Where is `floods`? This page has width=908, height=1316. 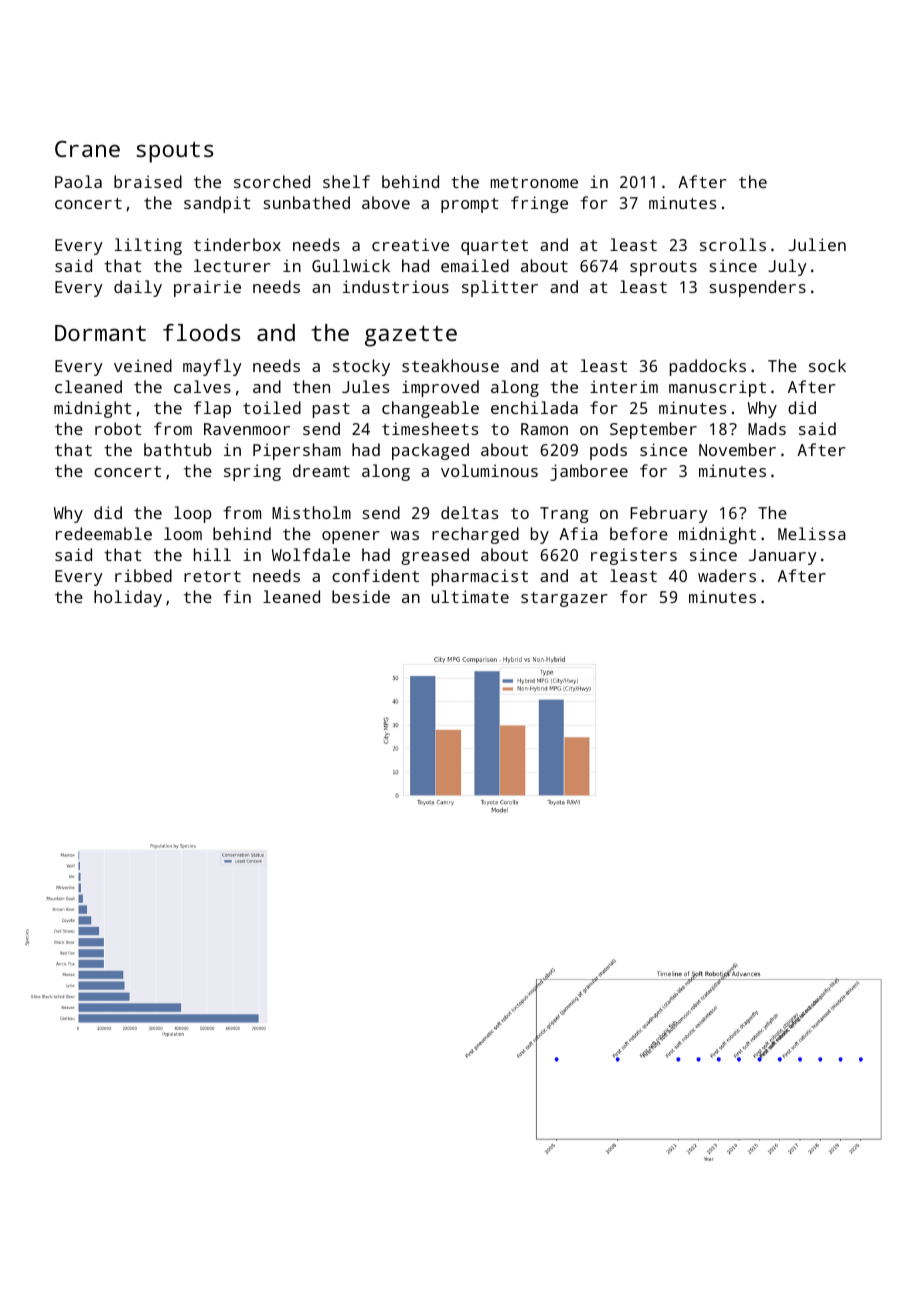 floods is located at coordinates (201, 332).
